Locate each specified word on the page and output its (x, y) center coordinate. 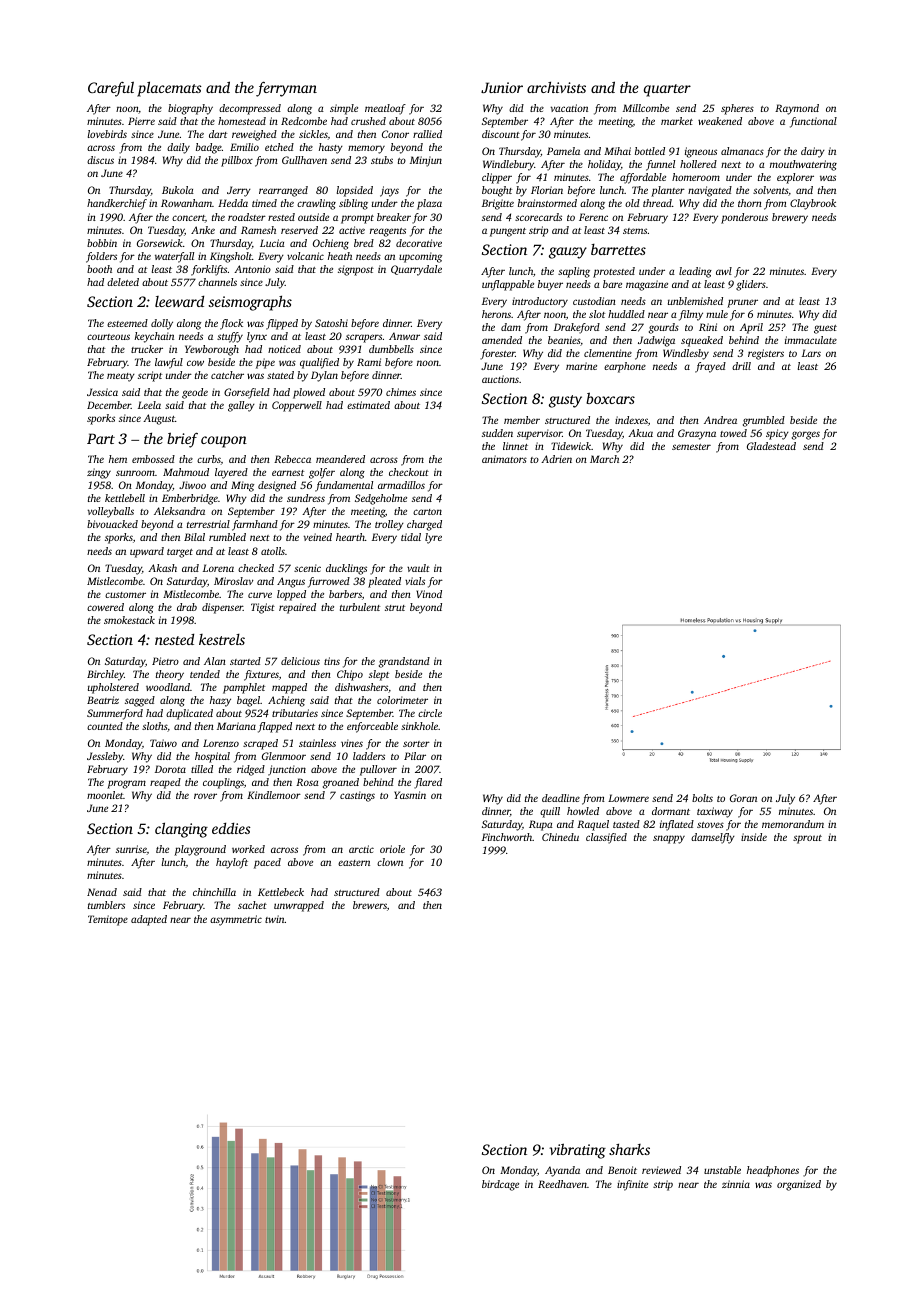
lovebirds (107, 134)
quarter (667, 90)
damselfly (713, 838)
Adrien (556, 459)
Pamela (563, 151)
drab (187, 607)
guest (825, 329)
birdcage (500, 1185)
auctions (500, 379)
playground (200, 850)
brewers (370, 905)
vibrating (577, 1151)
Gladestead (771, 446)
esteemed (127, 323)
